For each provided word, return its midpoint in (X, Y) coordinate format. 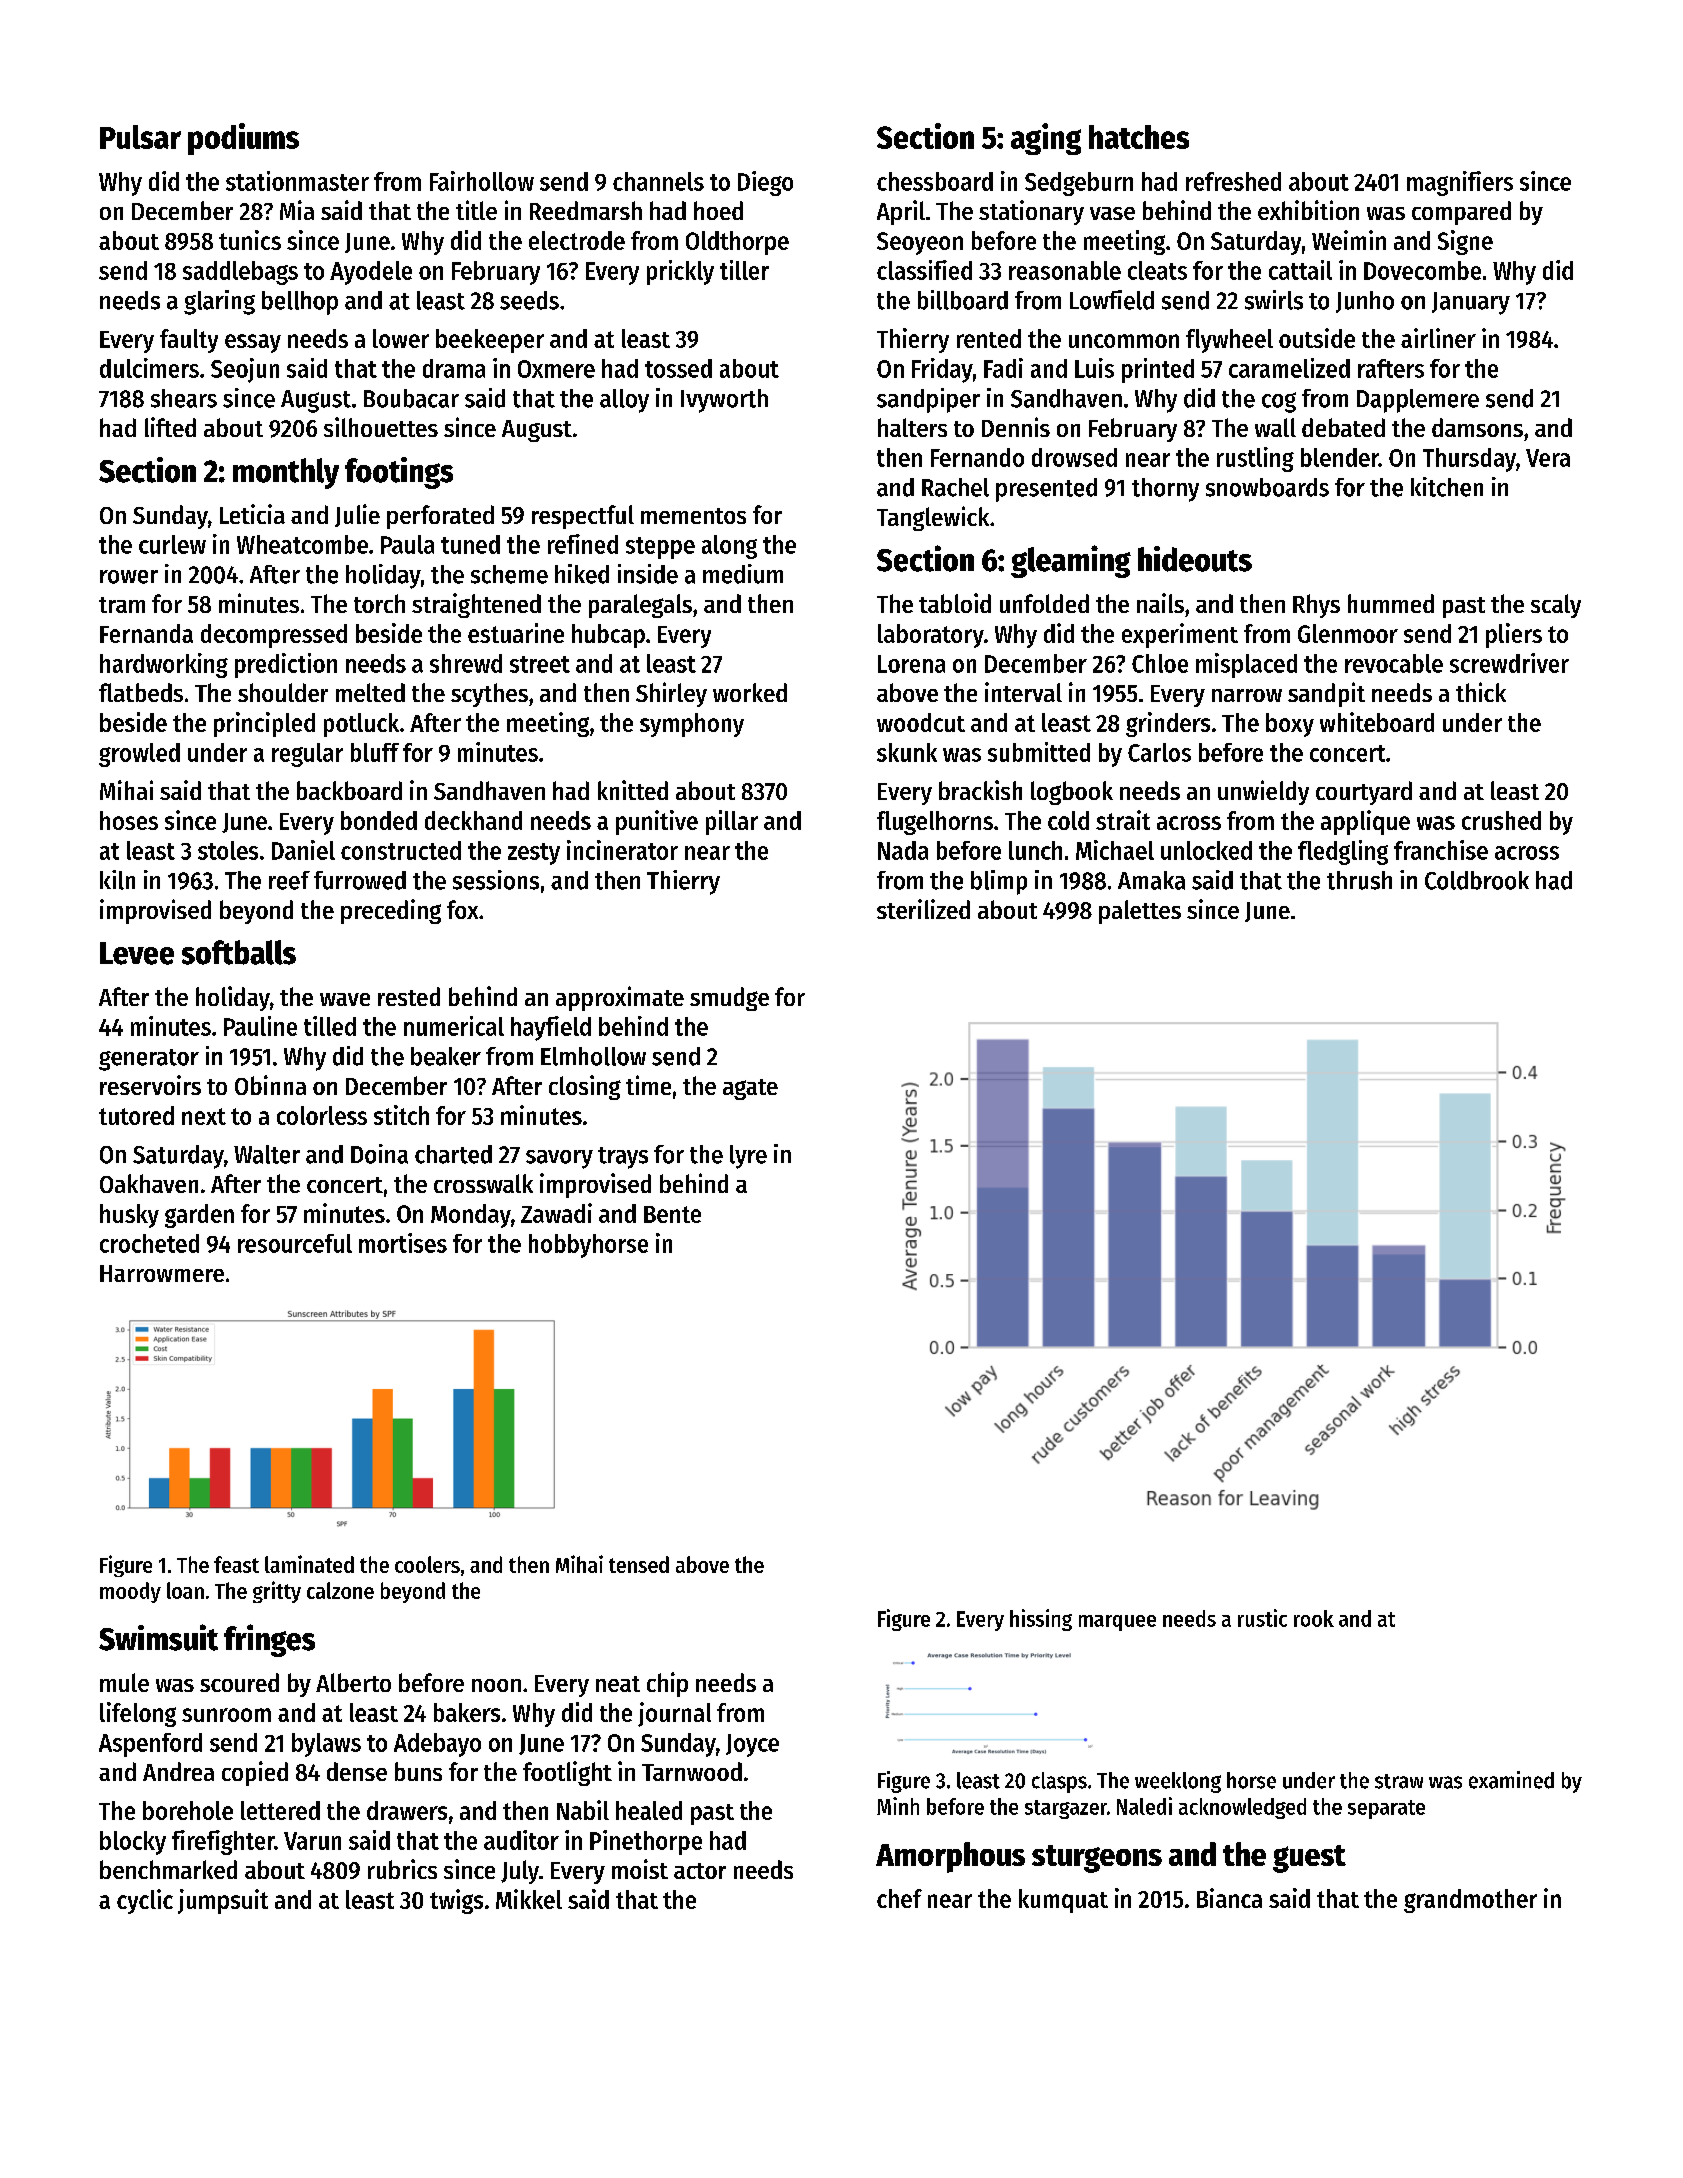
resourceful (295, 1243)
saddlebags (240, 273)
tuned (470, 544)
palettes (1140, 912)
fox (462, 909)
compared (1461, 213)
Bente (672, 1214)
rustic (1262, 1618)
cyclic (145, 1901)
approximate (620, 998)
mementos (693, 516)
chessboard (935, 181)
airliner (1438, 338)
